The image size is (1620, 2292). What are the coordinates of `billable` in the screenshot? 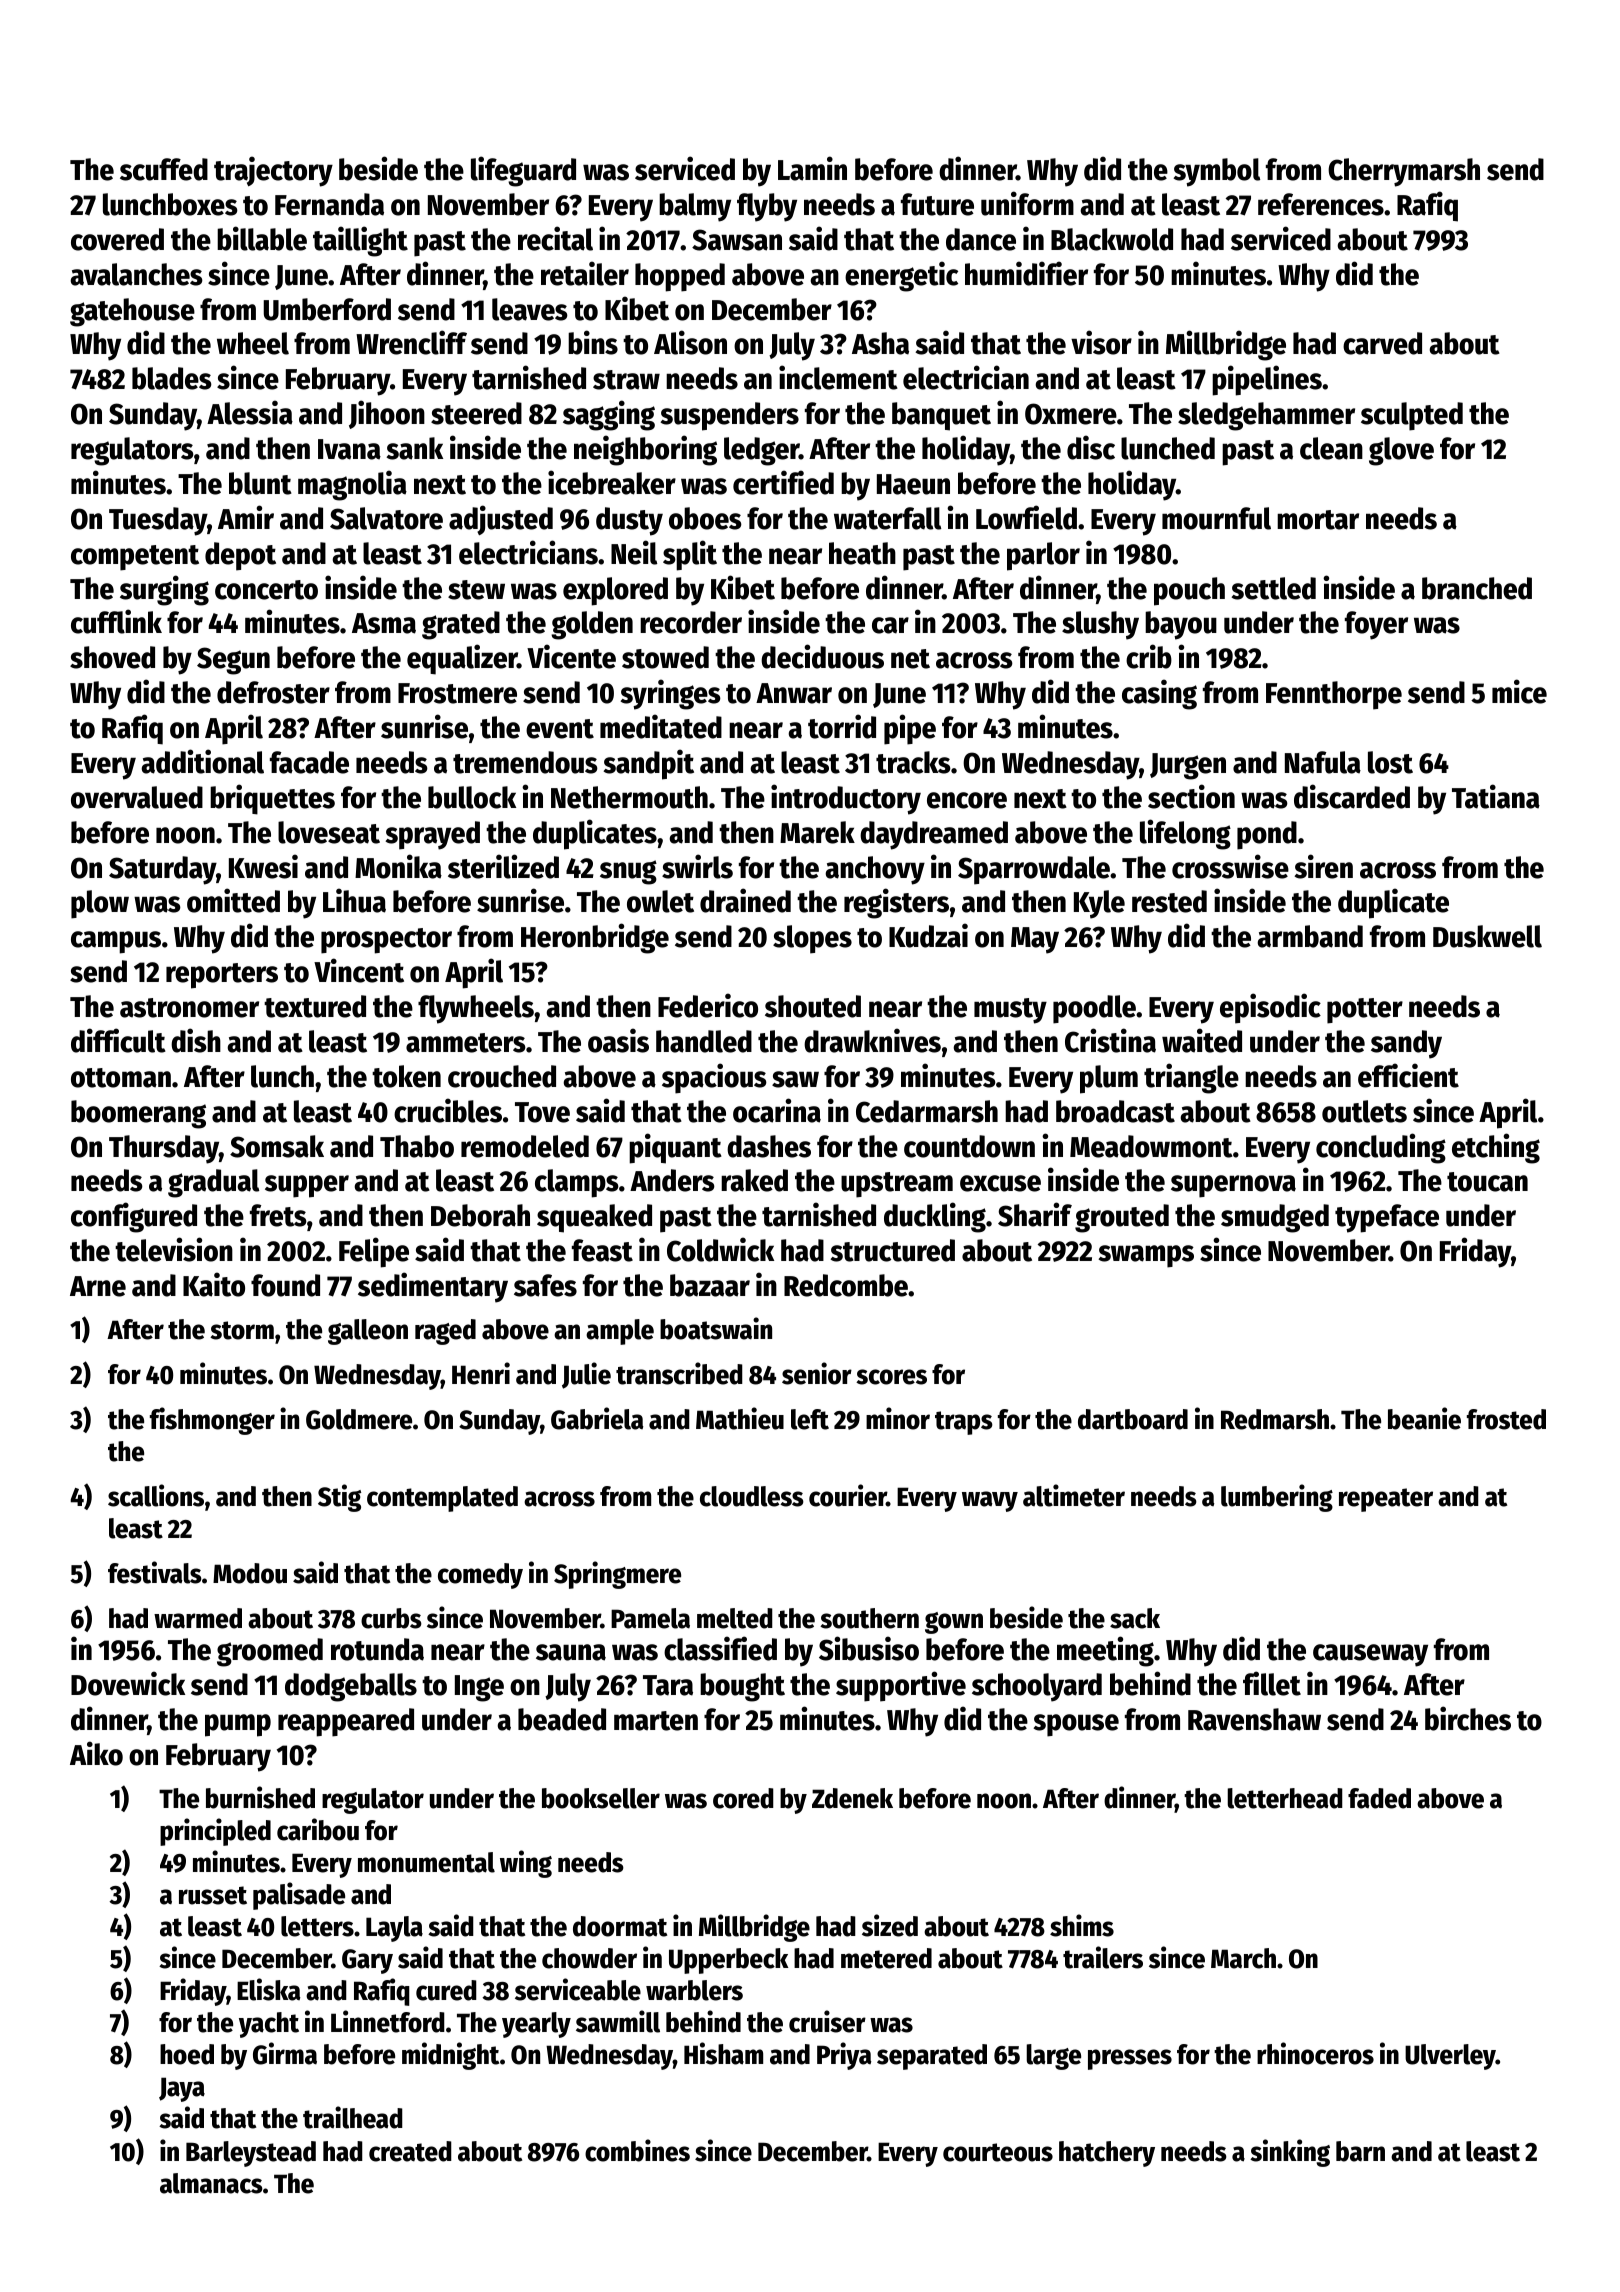 It's located at (262, 238).
